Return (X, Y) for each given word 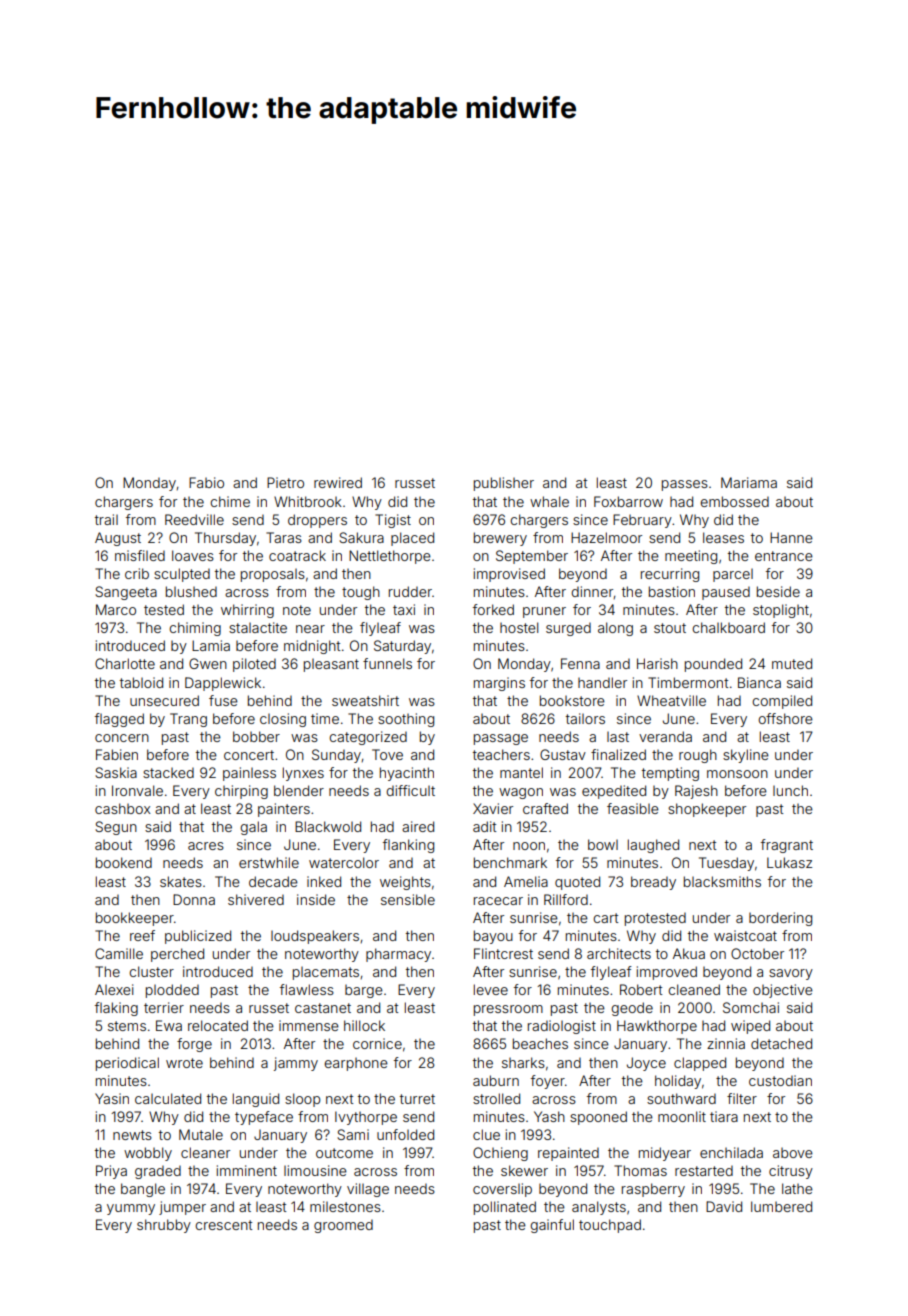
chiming (195, 629)
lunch (790, 790)
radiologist (562, 1027)
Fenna (580, 663)
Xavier (493, 808)
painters (284, 810)
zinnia (726, 1043)
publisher (504, 484)
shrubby (164, 1226)
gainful (552, 1226)
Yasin (112, 1098)
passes (685, 485)
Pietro (285, 482)
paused (726, 593)
